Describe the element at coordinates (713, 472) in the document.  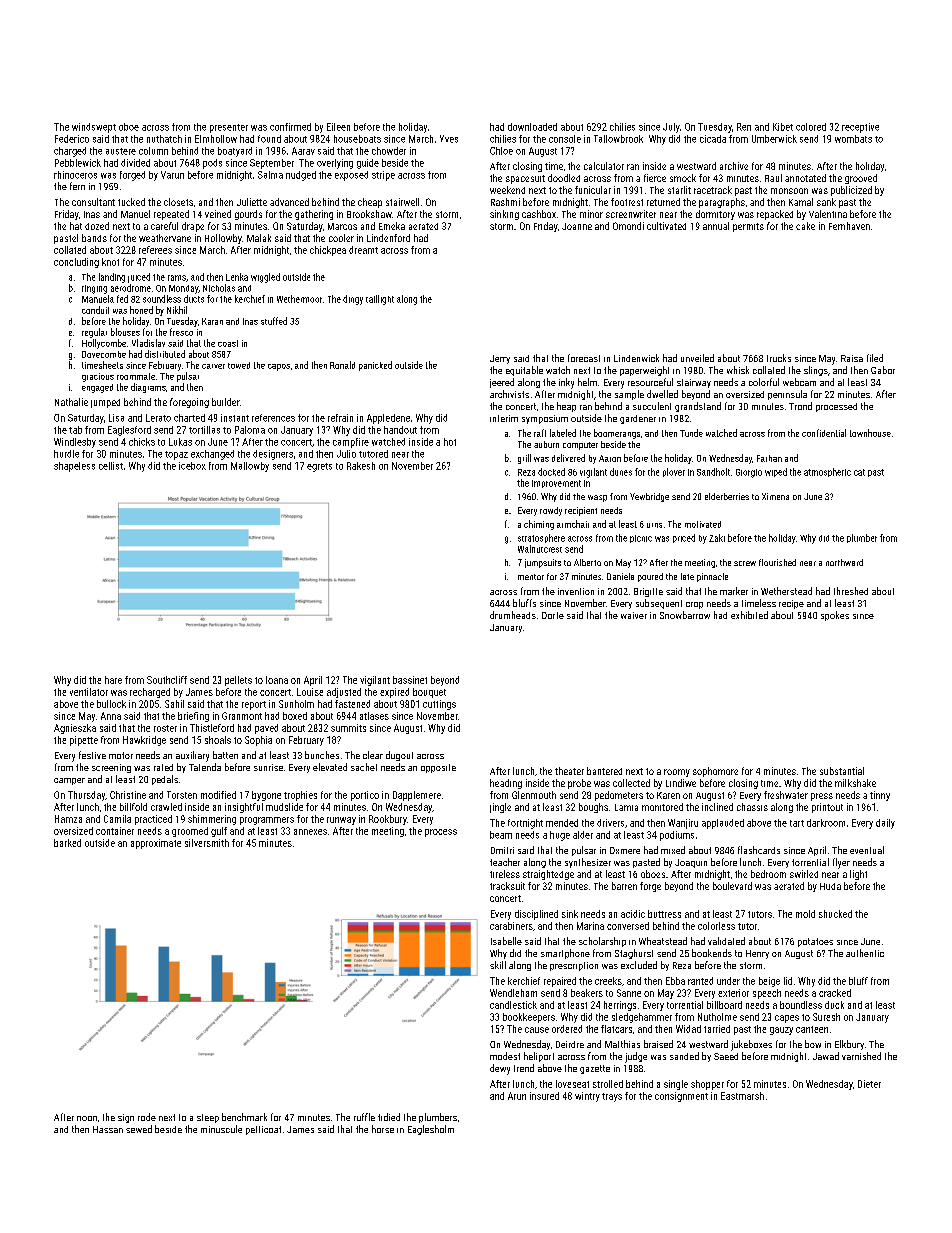
I see `Sandholt` at that location.
